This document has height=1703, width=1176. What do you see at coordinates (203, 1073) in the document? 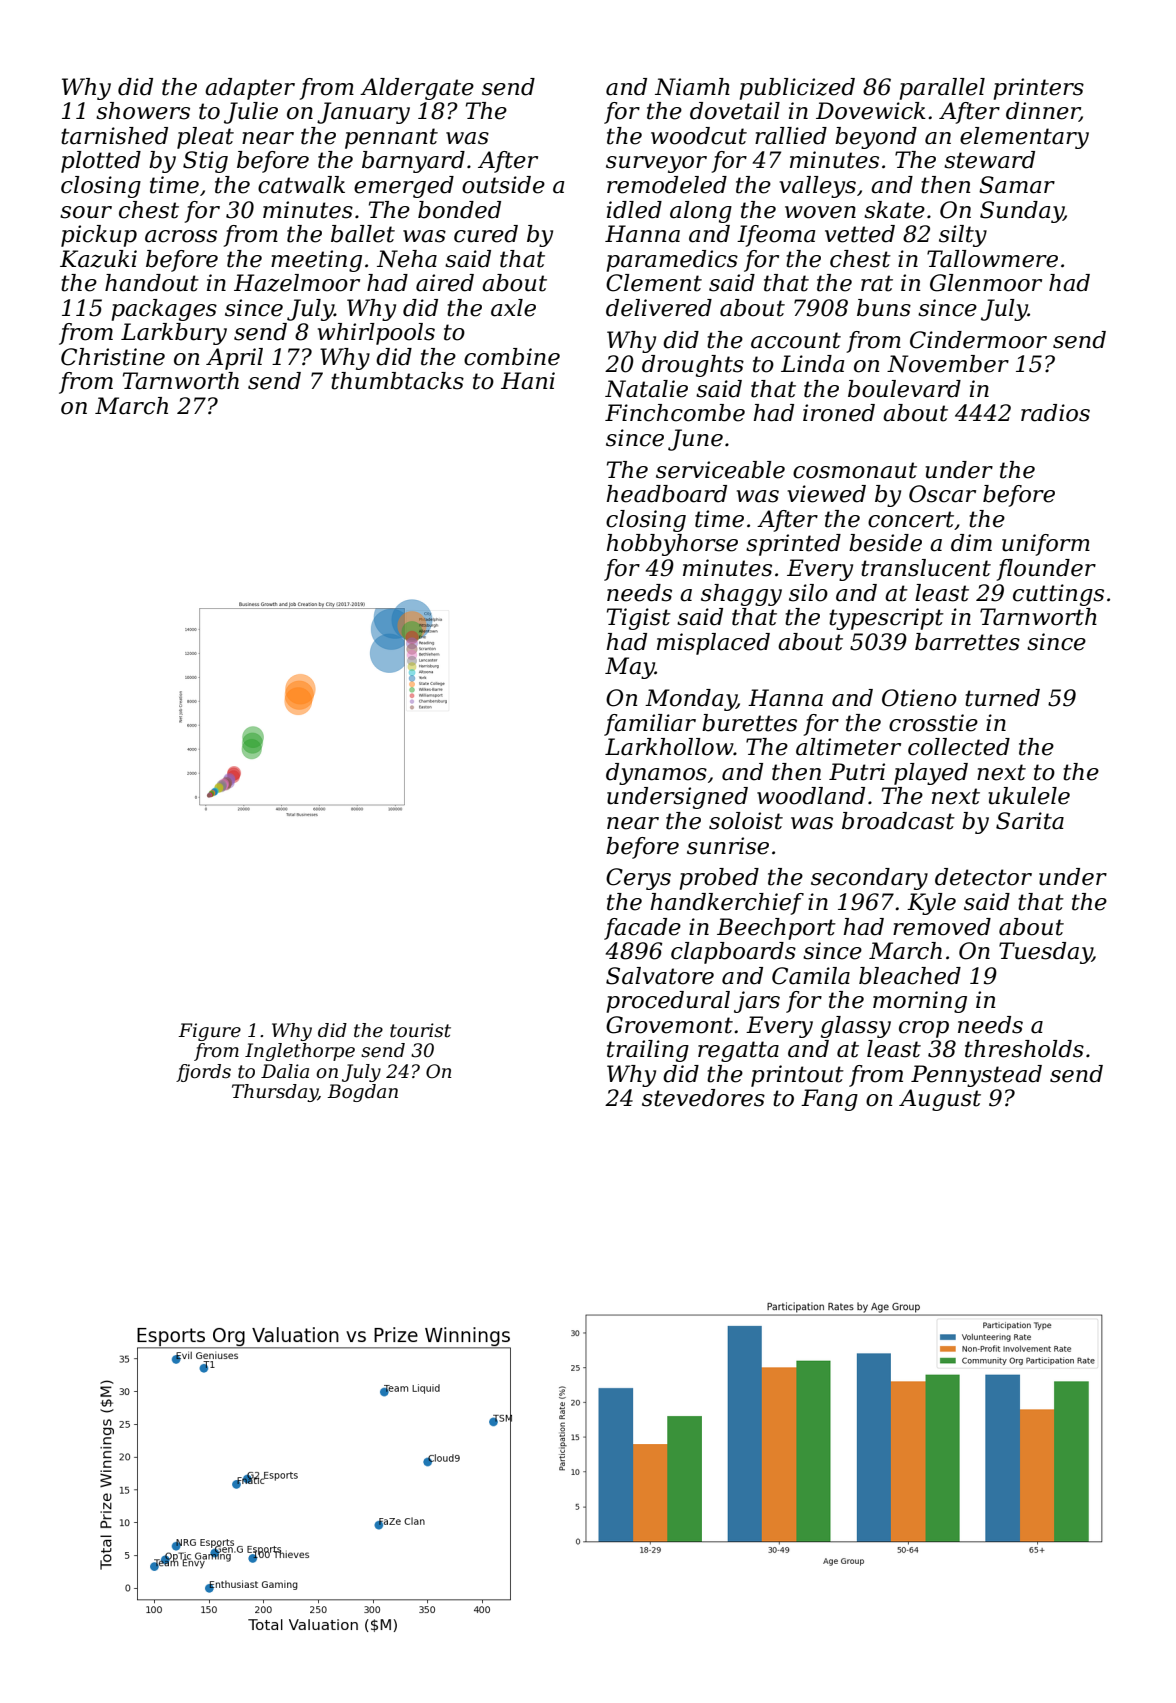
I see `fjords` at bounding box center [203, 1073].
